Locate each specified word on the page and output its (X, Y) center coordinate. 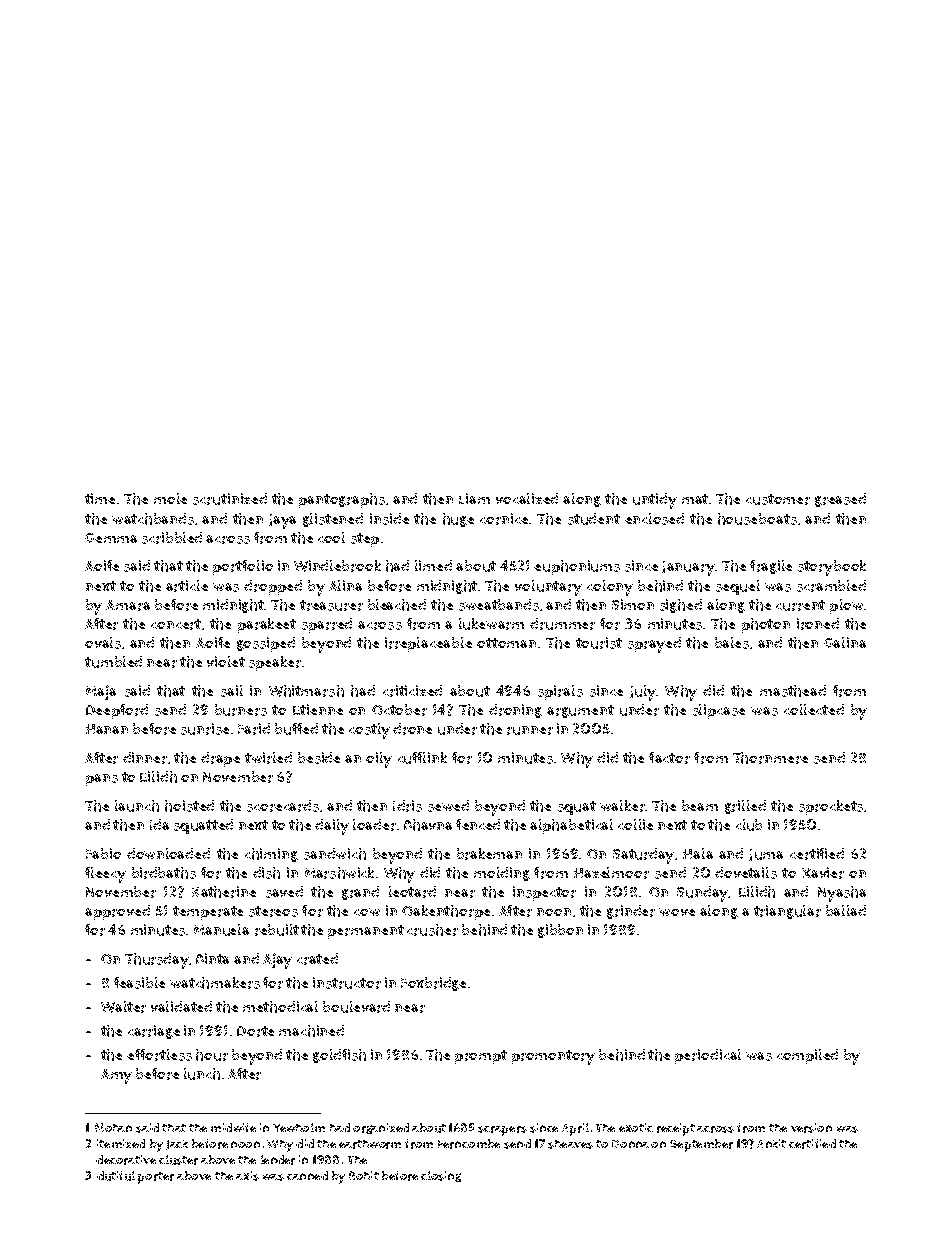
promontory (553, 1057)
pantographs (342, 500)
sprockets (831, 807)
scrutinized (230, 499)
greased (840, 500)
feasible (139, 983)
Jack (177, 1145)
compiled (807, 1056)
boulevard (356, 1007)
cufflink (422, 758)
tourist (599, 643)
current (800, 605)
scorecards (283, 806)
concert (176, 624)
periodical (708, 1056)
